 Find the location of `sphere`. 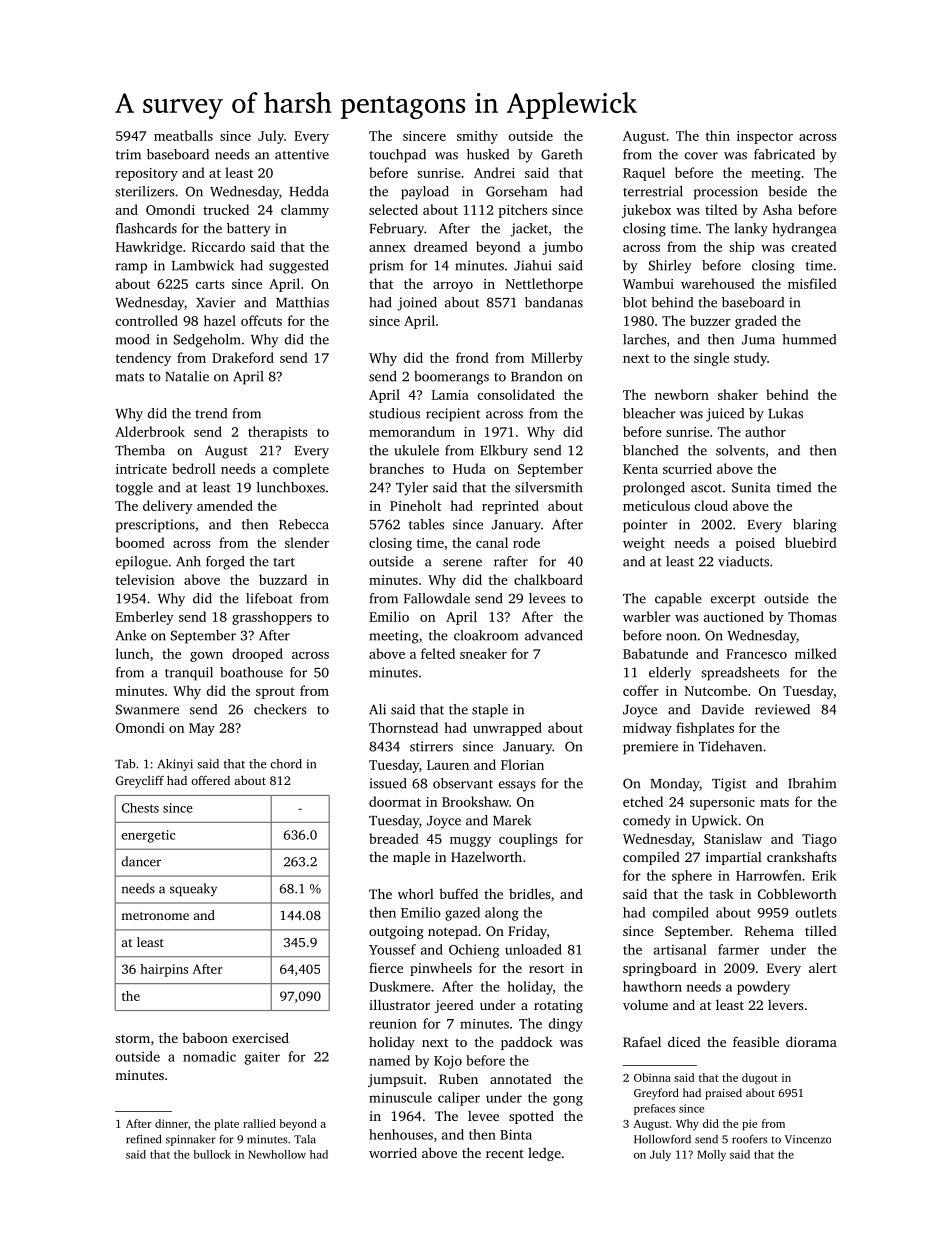

sphere is located at coordinates (692, 877).
